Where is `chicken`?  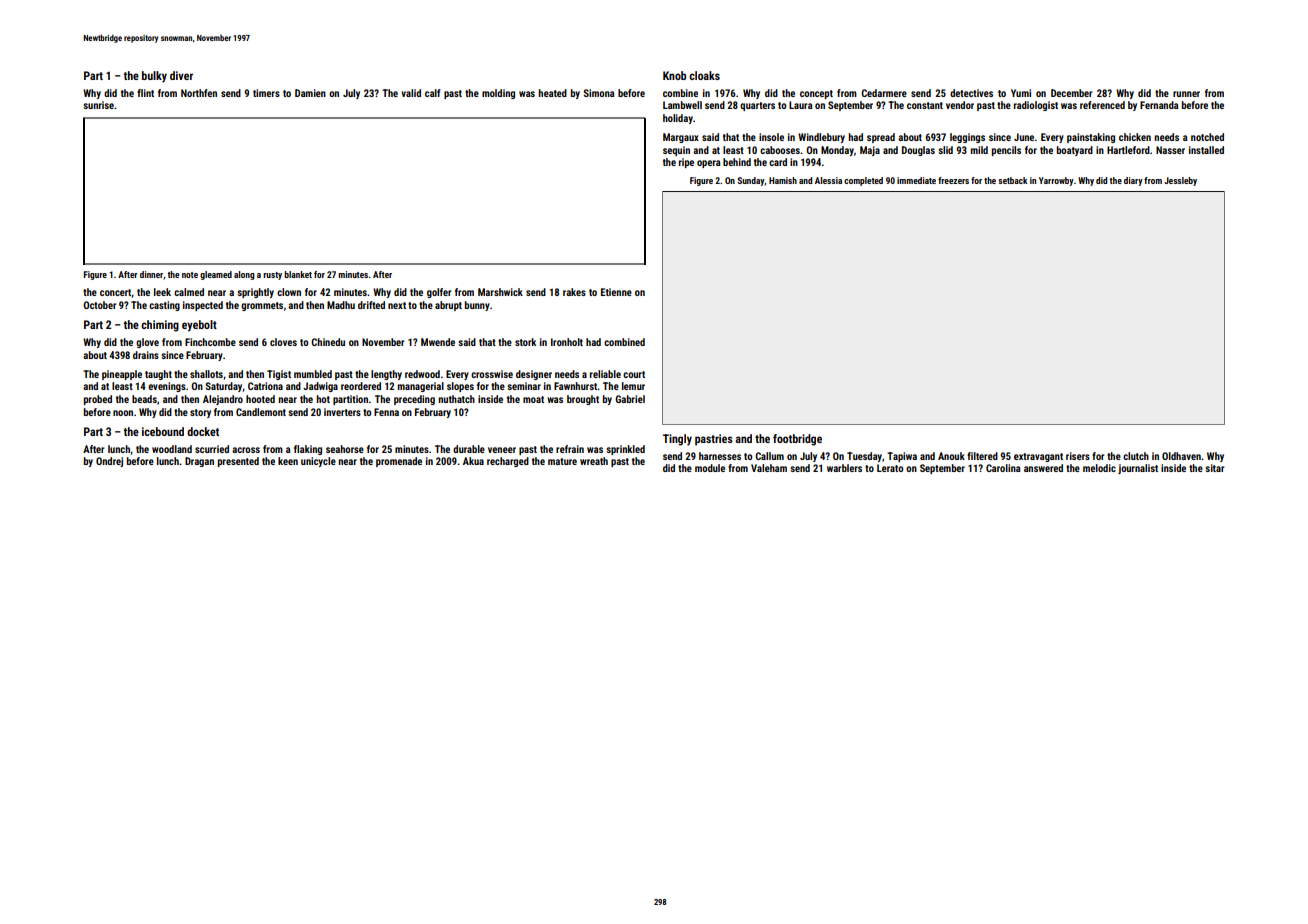
chicken is located at coordinates (1135, 137).
